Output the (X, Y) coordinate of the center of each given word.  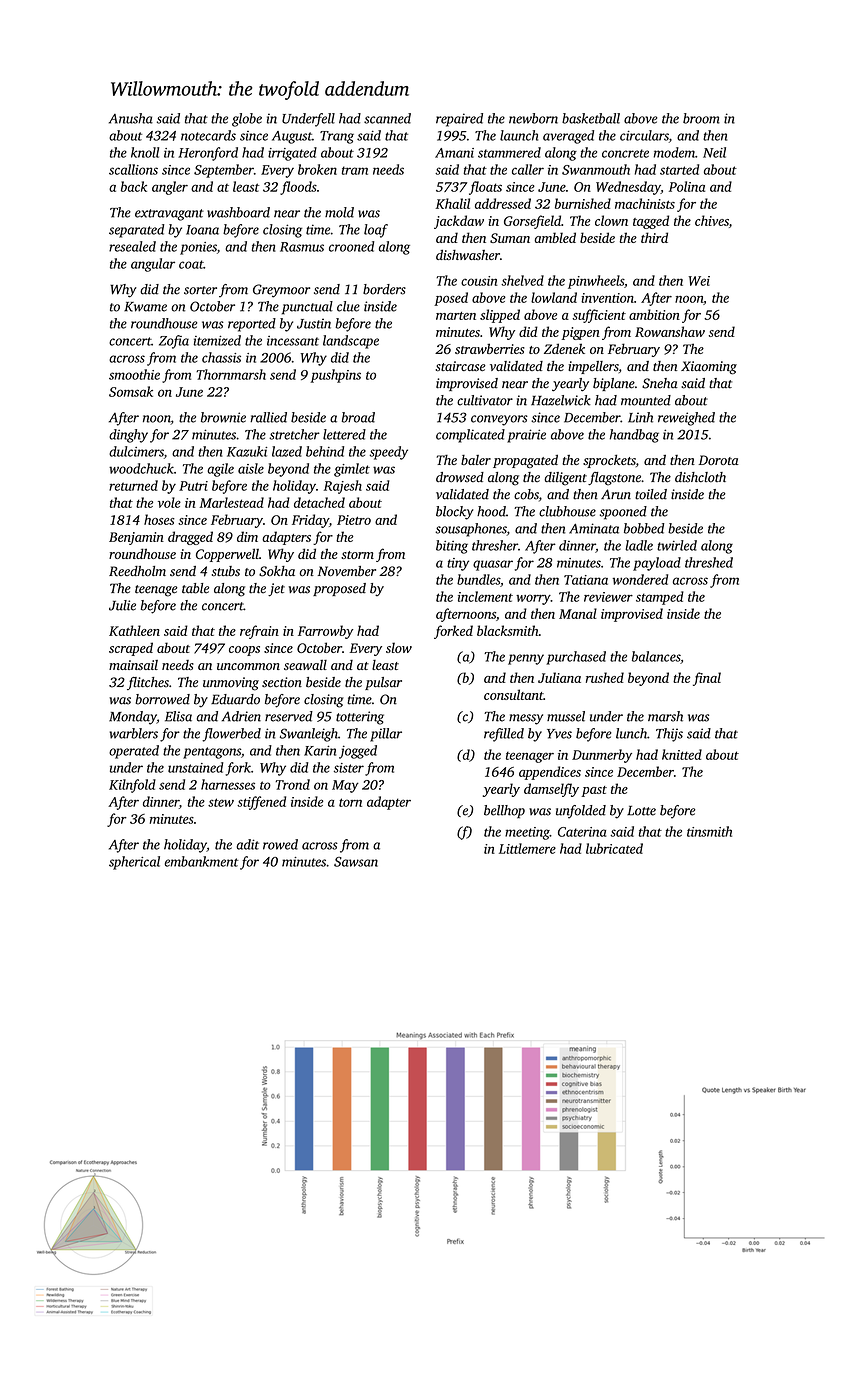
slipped (500, 316)
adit (247, 844)
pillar (386, 735)
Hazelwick (561, 400)
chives (712, 220)
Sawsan (356, 862)
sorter (200, 290)
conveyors (499, 420)
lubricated (614, 848)
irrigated (292, 154)
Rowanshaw (670, 331)
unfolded (581, 812)
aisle (251, 468)
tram (355, 170)
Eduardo (235, 699)
